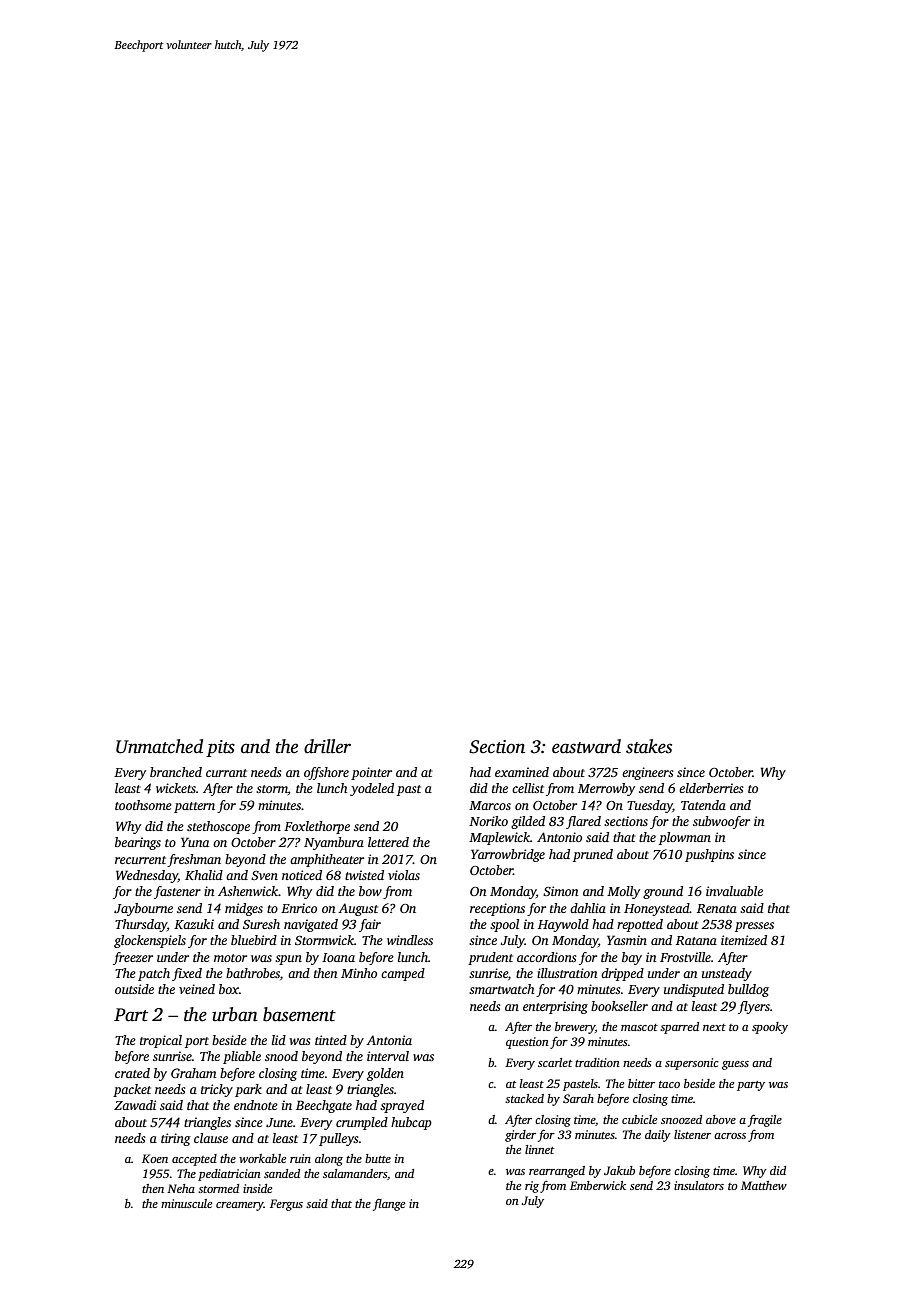  Describe the element at coordinates (699, 1185) in the screenshot. I see `insulators` at that location.
